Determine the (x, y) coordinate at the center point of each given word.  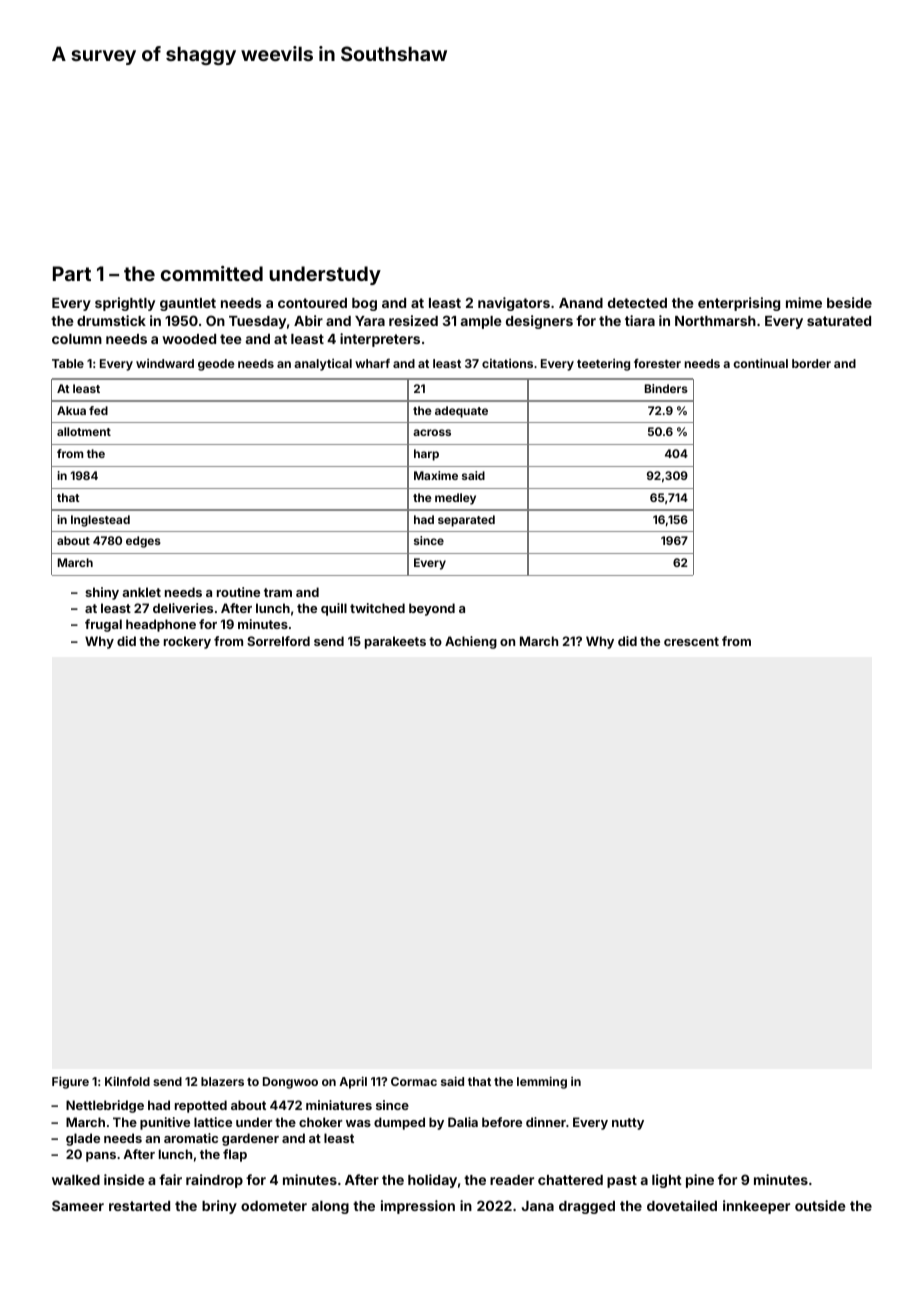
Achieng (471, 642)
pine (700, 1181)
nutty (628, 1124)
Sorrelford (278, 641)
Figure (70, 1082)
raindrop (214, 1181)
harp (426, 455)
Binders (666, 388)
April (353, 1082)
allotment (84, 431)
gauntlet (188, 304)
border (811, 363)
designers (539, 322)
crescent (691, 641)
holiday (432, 1181)
